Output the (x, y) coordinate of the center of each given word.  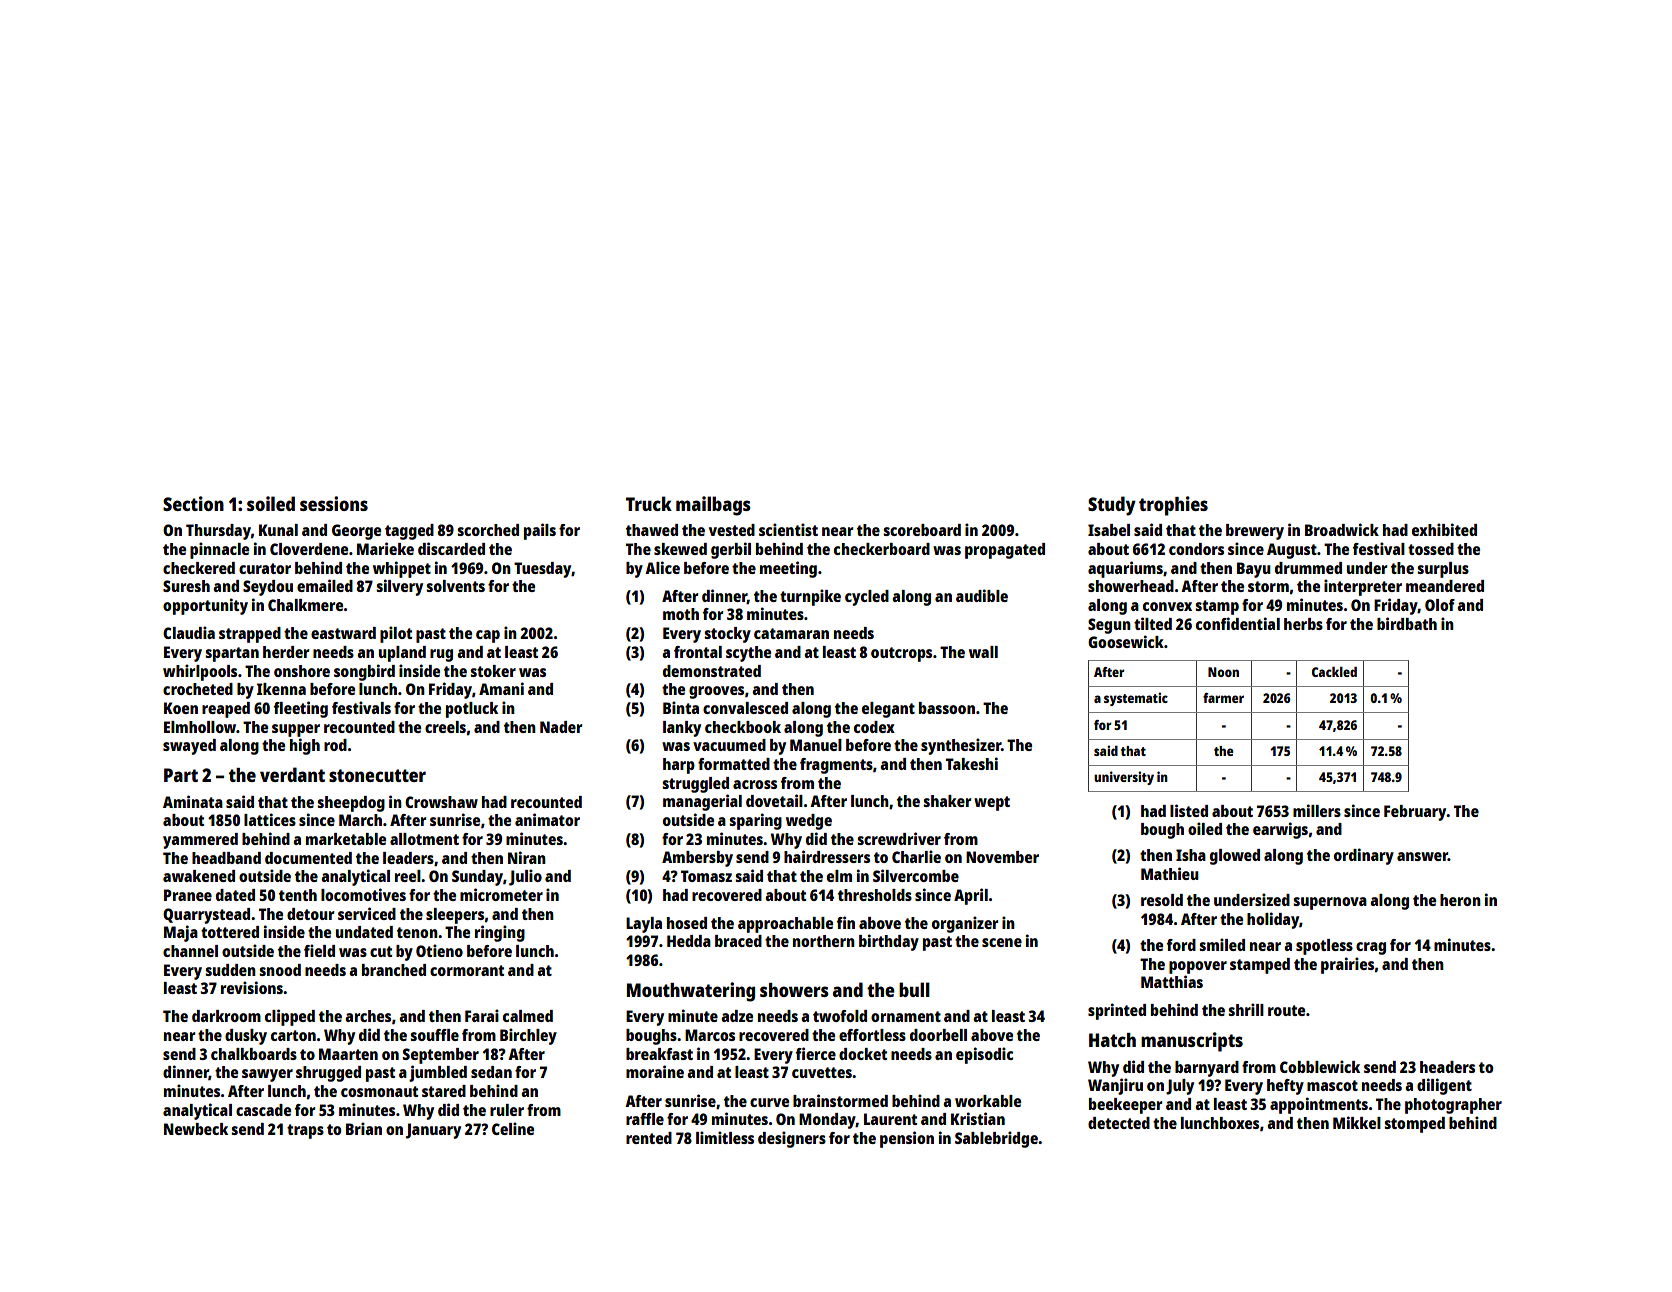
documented (308, 858)
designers (792, 1139)
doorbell (938, 1035)
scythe (748, 654)
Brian (364, 1128)
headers (1447, 1067)
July (1180, 1087)
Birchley (528, 1036)
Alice (662, 567)
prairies (1347, 965)
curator (265, 568)
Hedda (689, 941)
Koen (181, 708)
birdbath (1407, 623)
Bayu (1254, 570)
